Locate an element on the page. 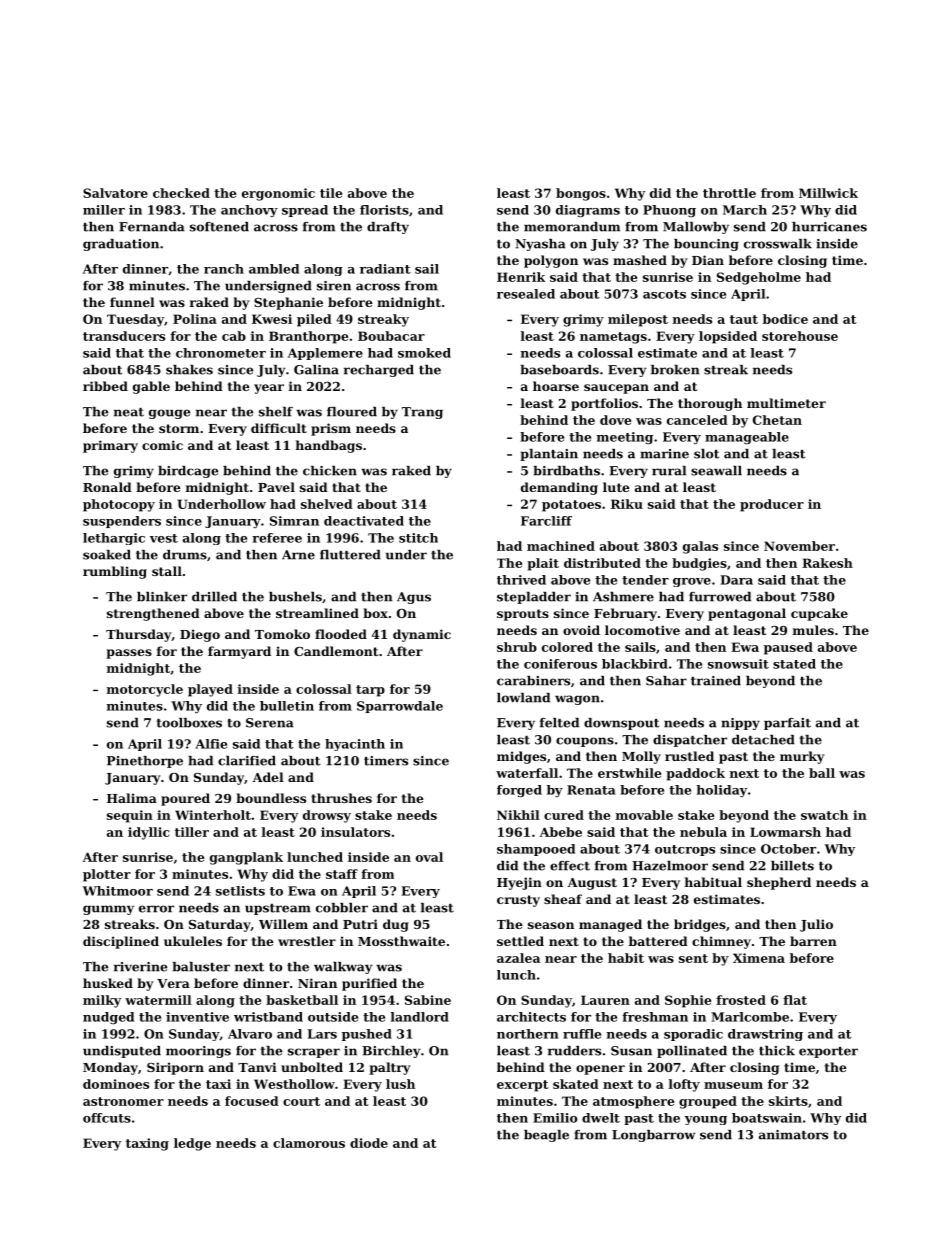  effect is located at coordinates (570, 866).
